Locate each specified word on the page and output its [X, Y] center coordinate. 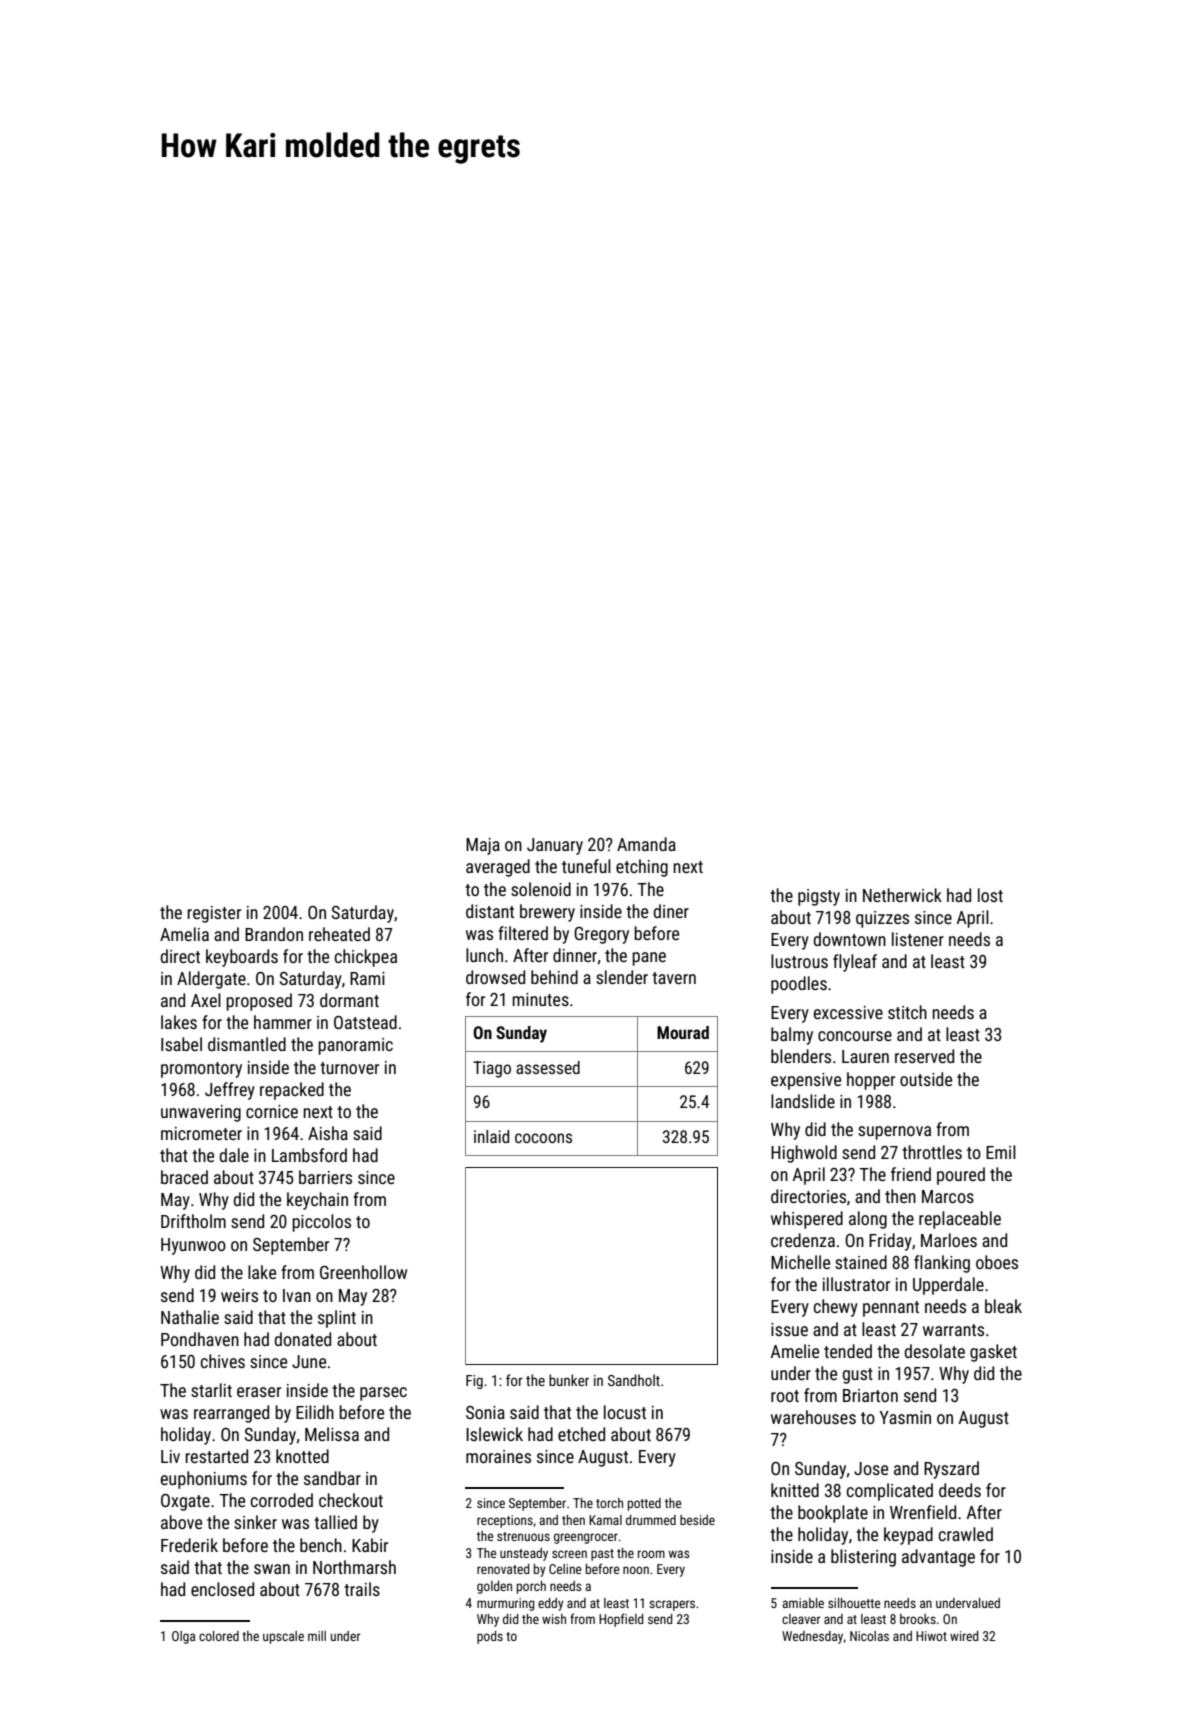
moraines [498, 1456]
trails [362, 1589]
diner [671, 911]
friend [911, 1174]
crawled [966, 1534]
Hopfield [621, 1620]
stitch [907, 1012]
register [214, 914]
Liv [170, 1456]
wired [964, 1636]
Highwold [804, 1154]
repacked [292, 1091]
